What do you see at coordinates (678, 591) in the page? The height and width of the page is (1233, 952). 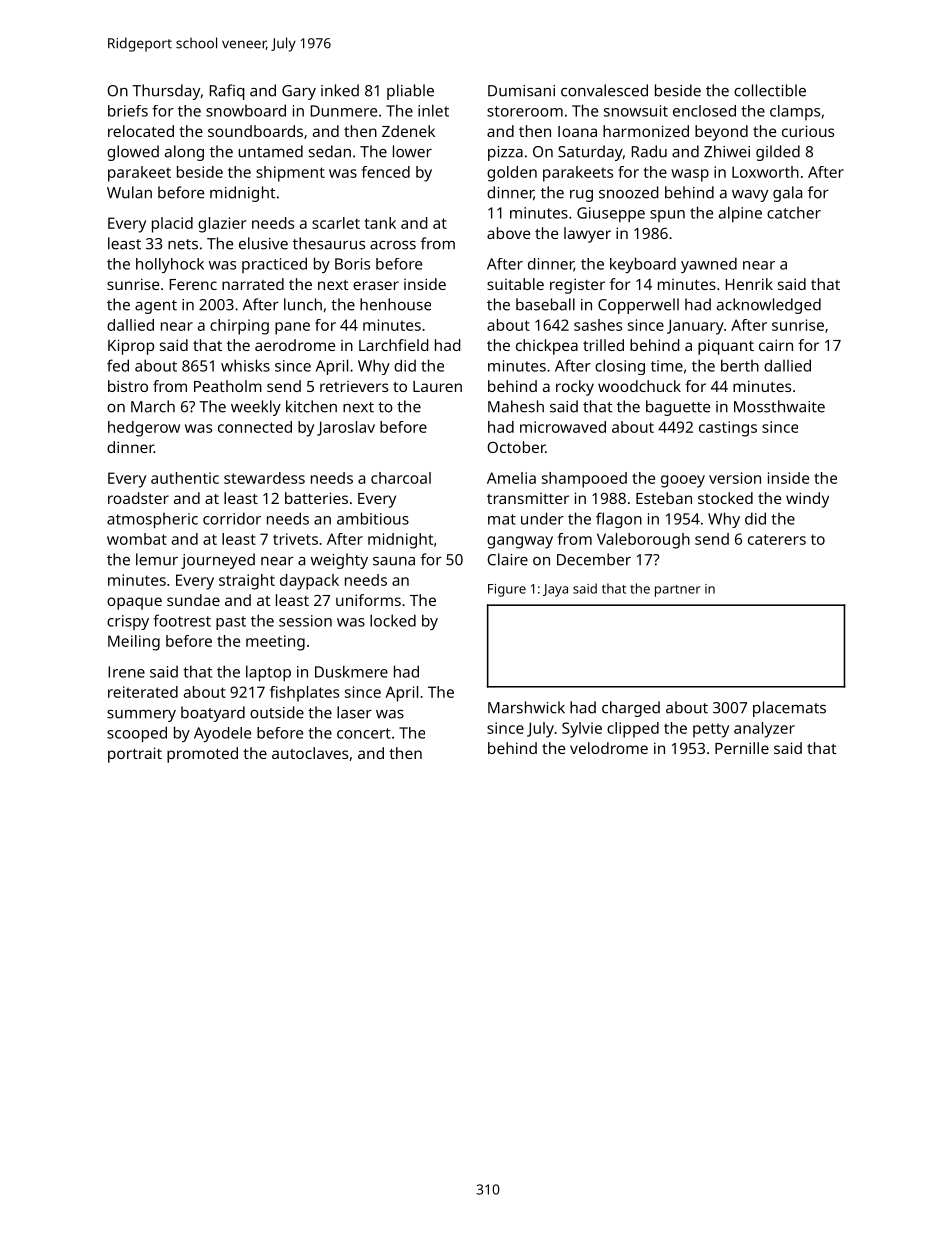 I see `partner` at bounding box center [678, 591].
